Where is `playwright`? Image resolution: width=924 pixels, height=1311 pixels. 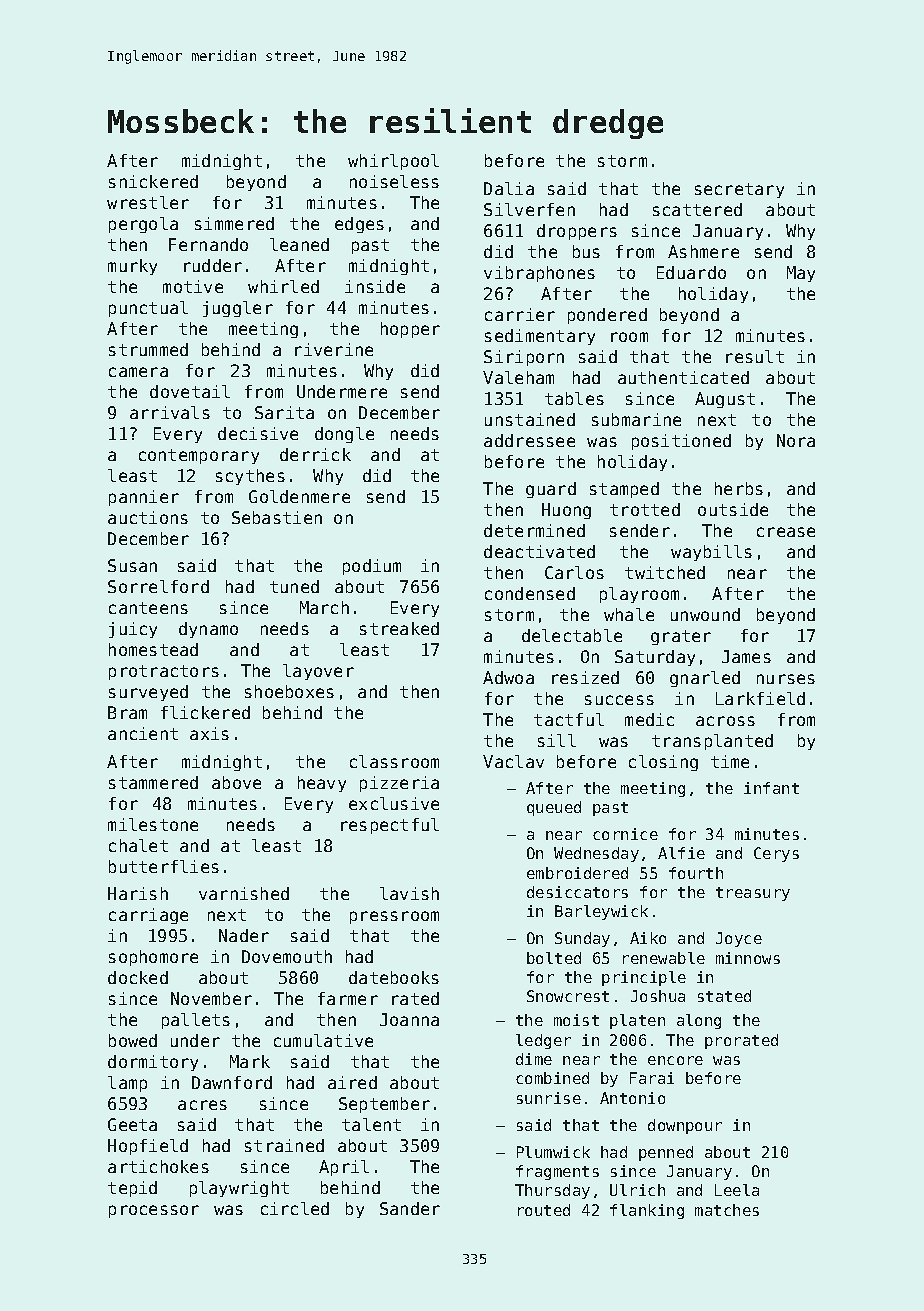 playwright is located at coordinates (239, 1189).
